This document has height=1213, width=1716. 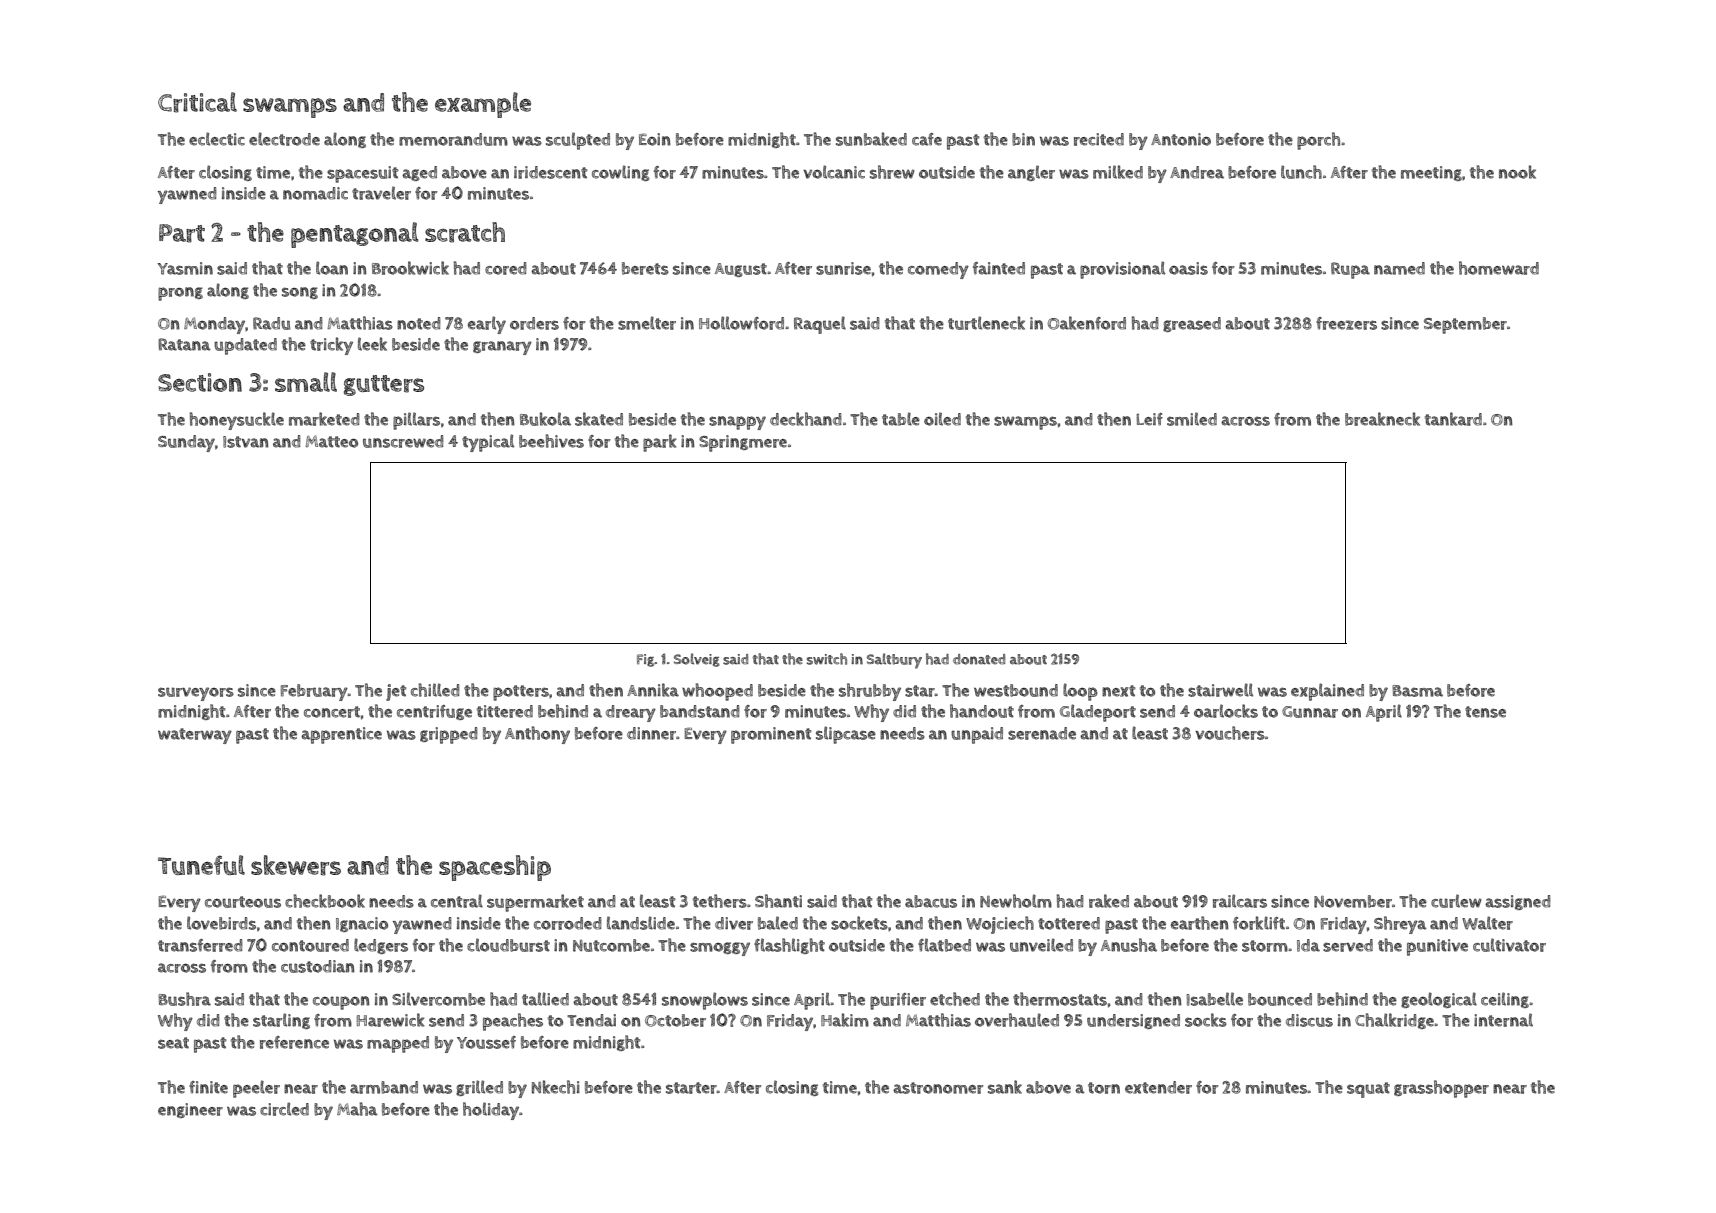 I want to click on holiday, so click(x=491, y=1111).
